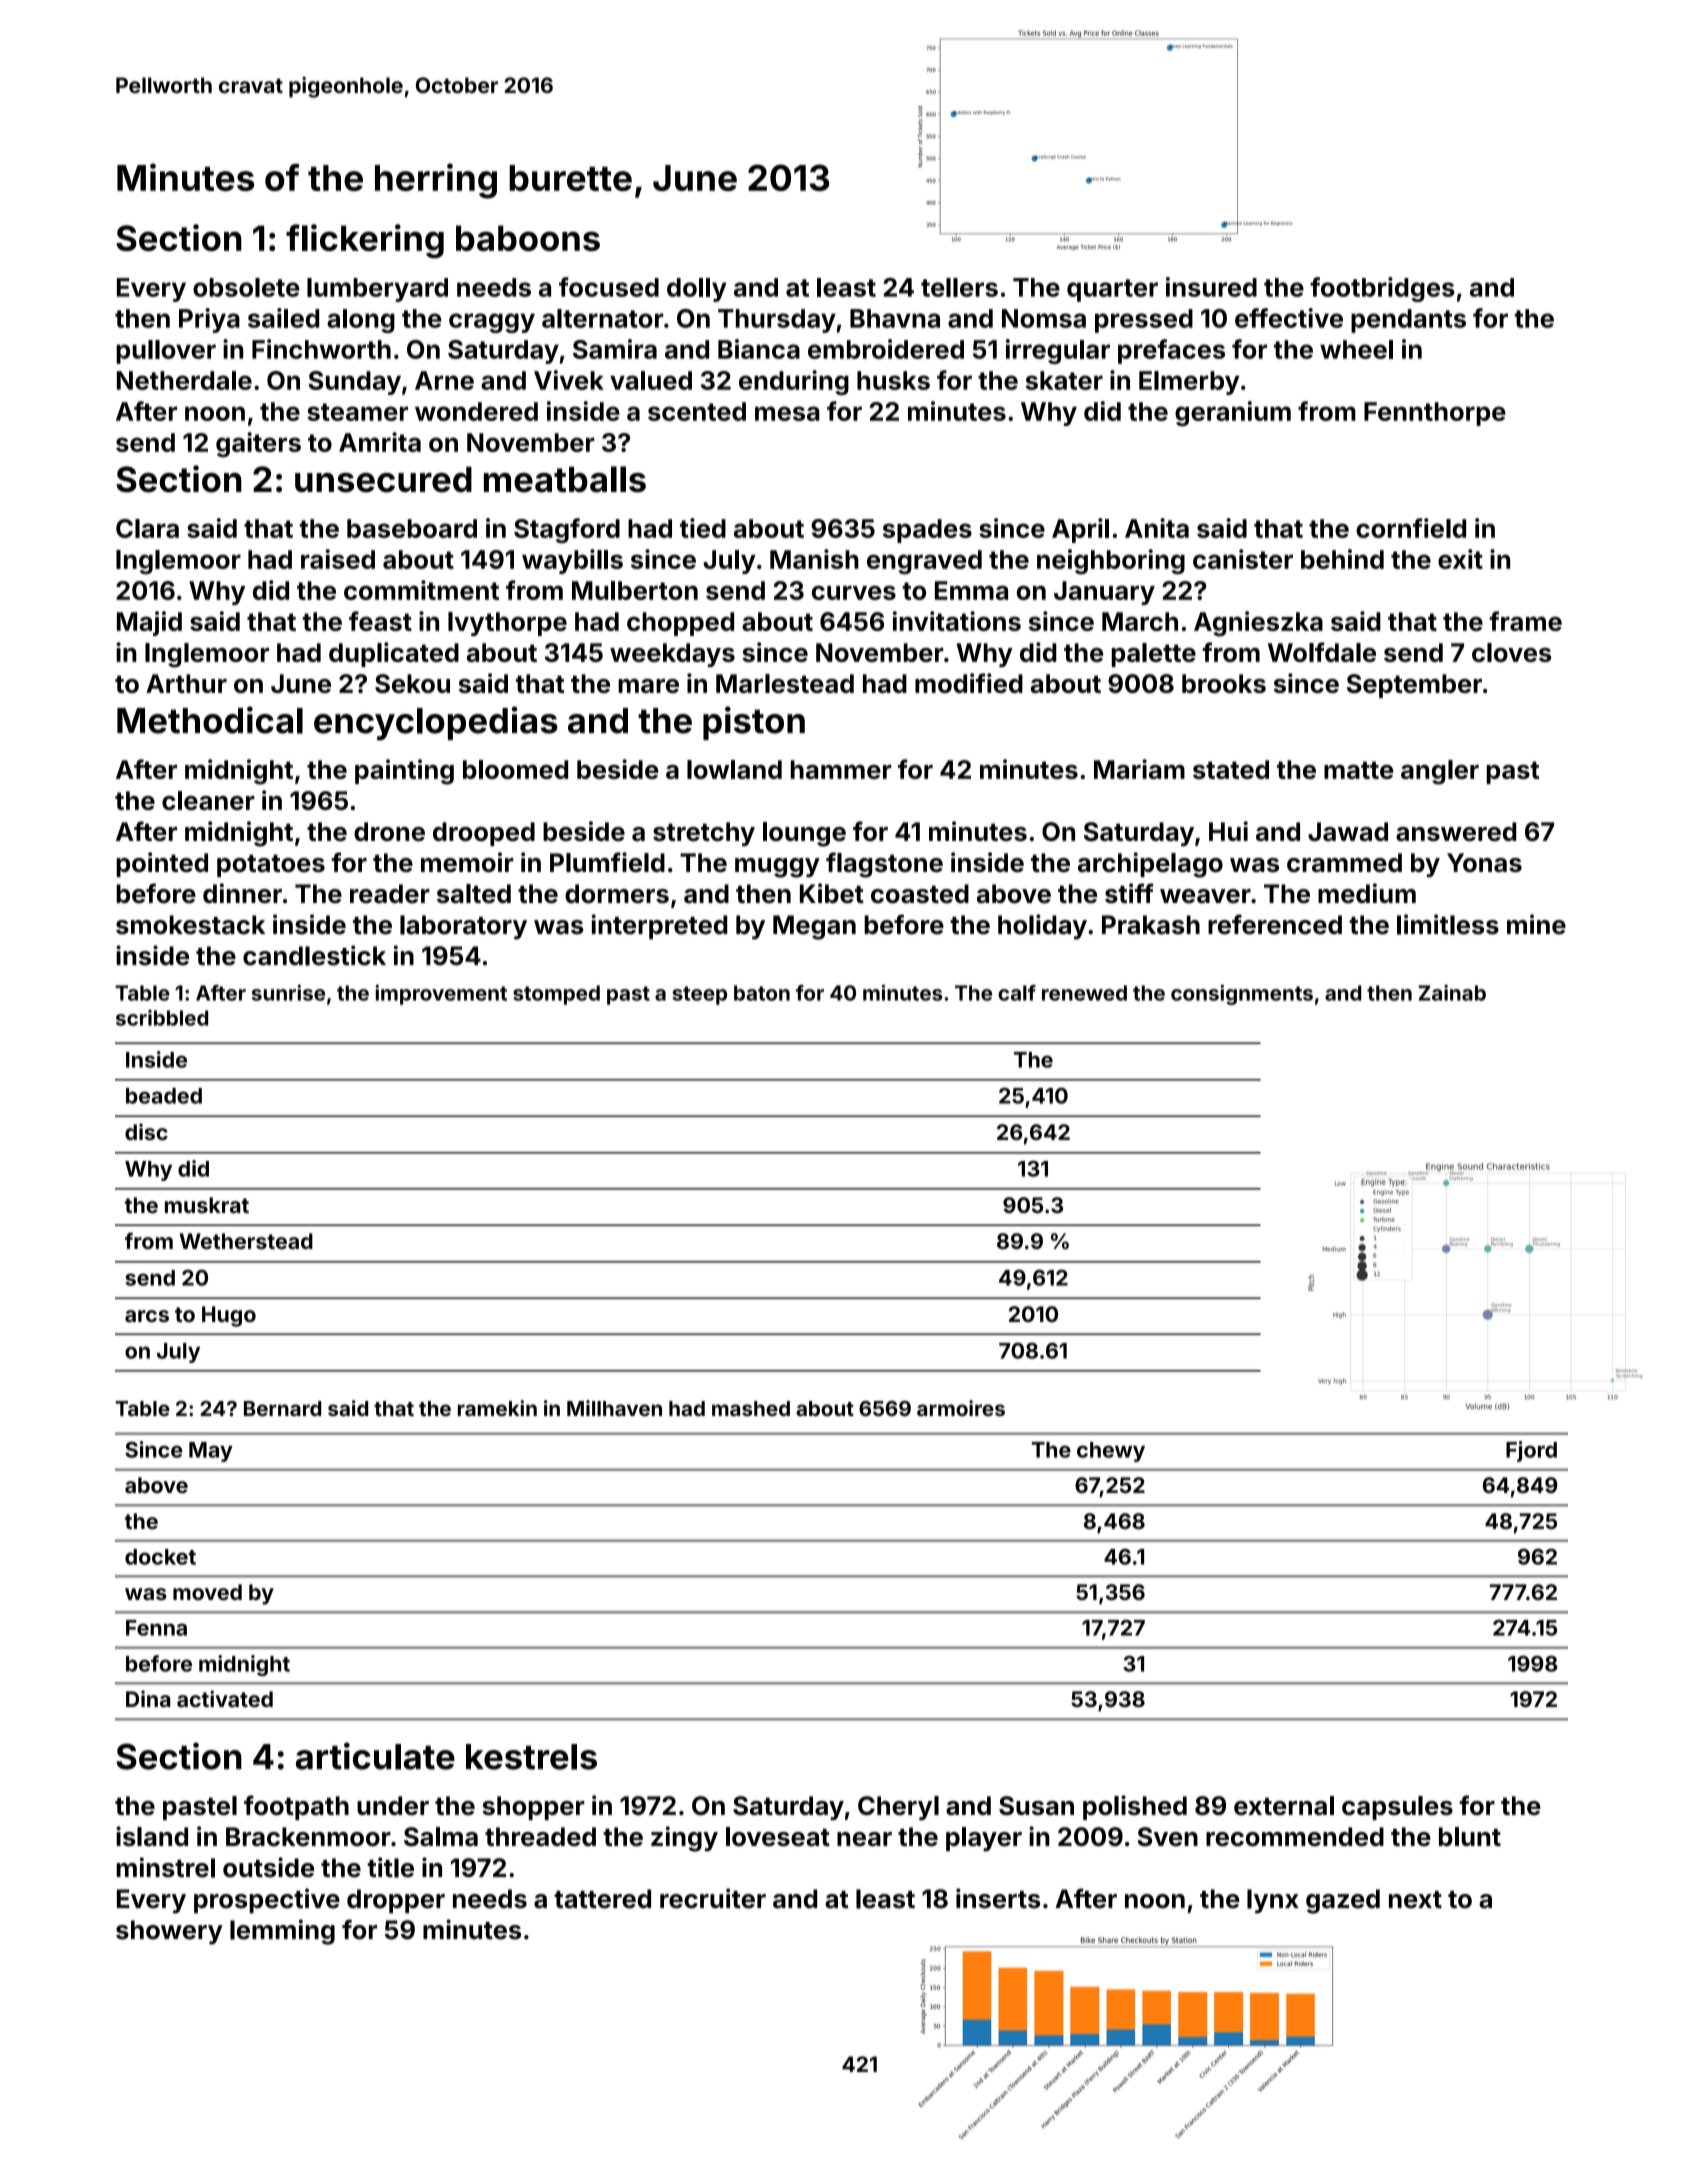  Describe the element at coordinates (1111, 1452) in the image. I see `chewy` at that location.
